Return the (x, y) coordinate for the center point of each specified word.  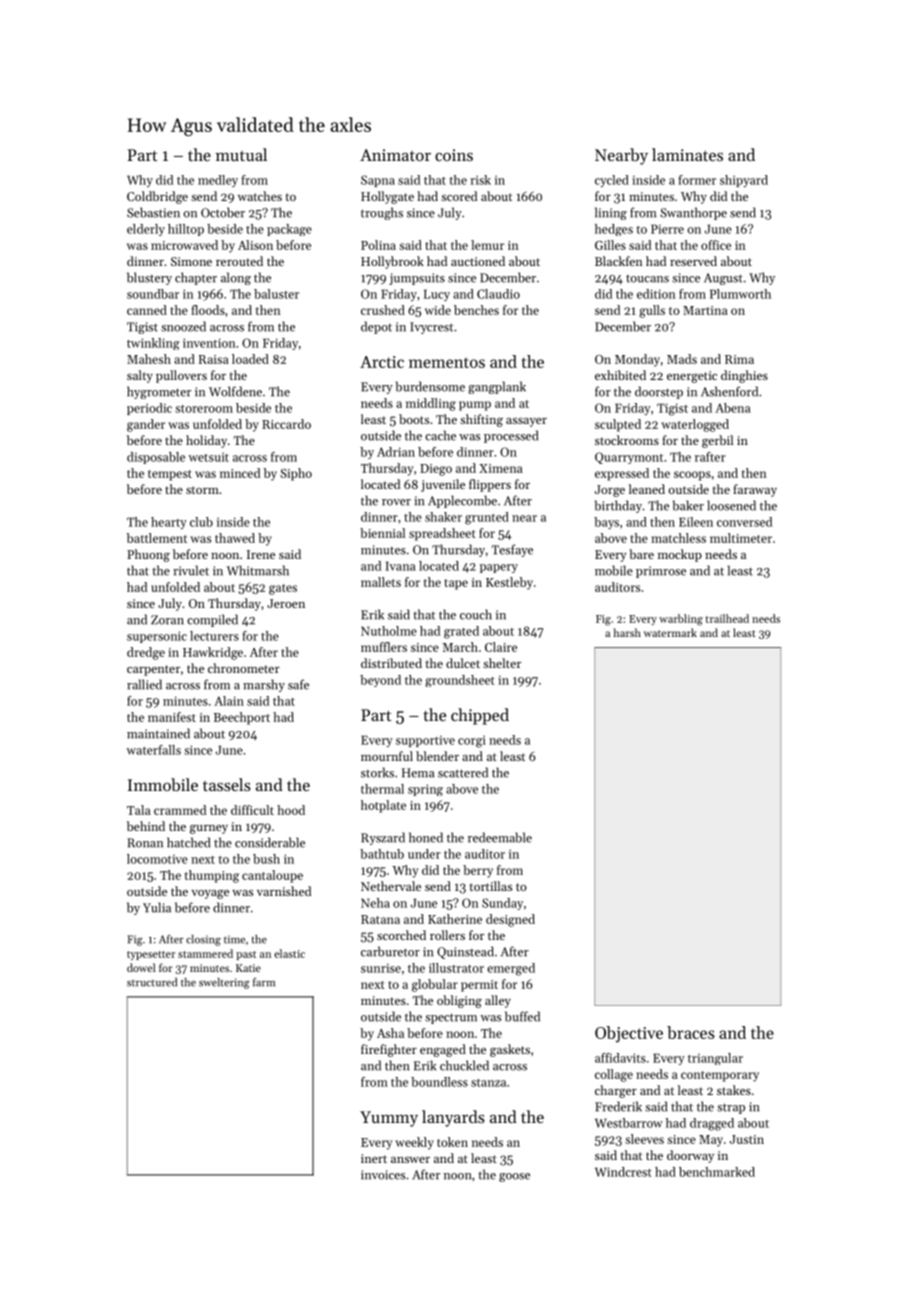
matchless (678, 538)
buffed (522, 1016)
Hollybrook (392, 262)
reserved (693, 261)
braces (691, 1032)
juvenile (443, 485)
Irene (261, 554)
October (223, 212)
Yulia (157, 907)
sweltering (224, 983)
